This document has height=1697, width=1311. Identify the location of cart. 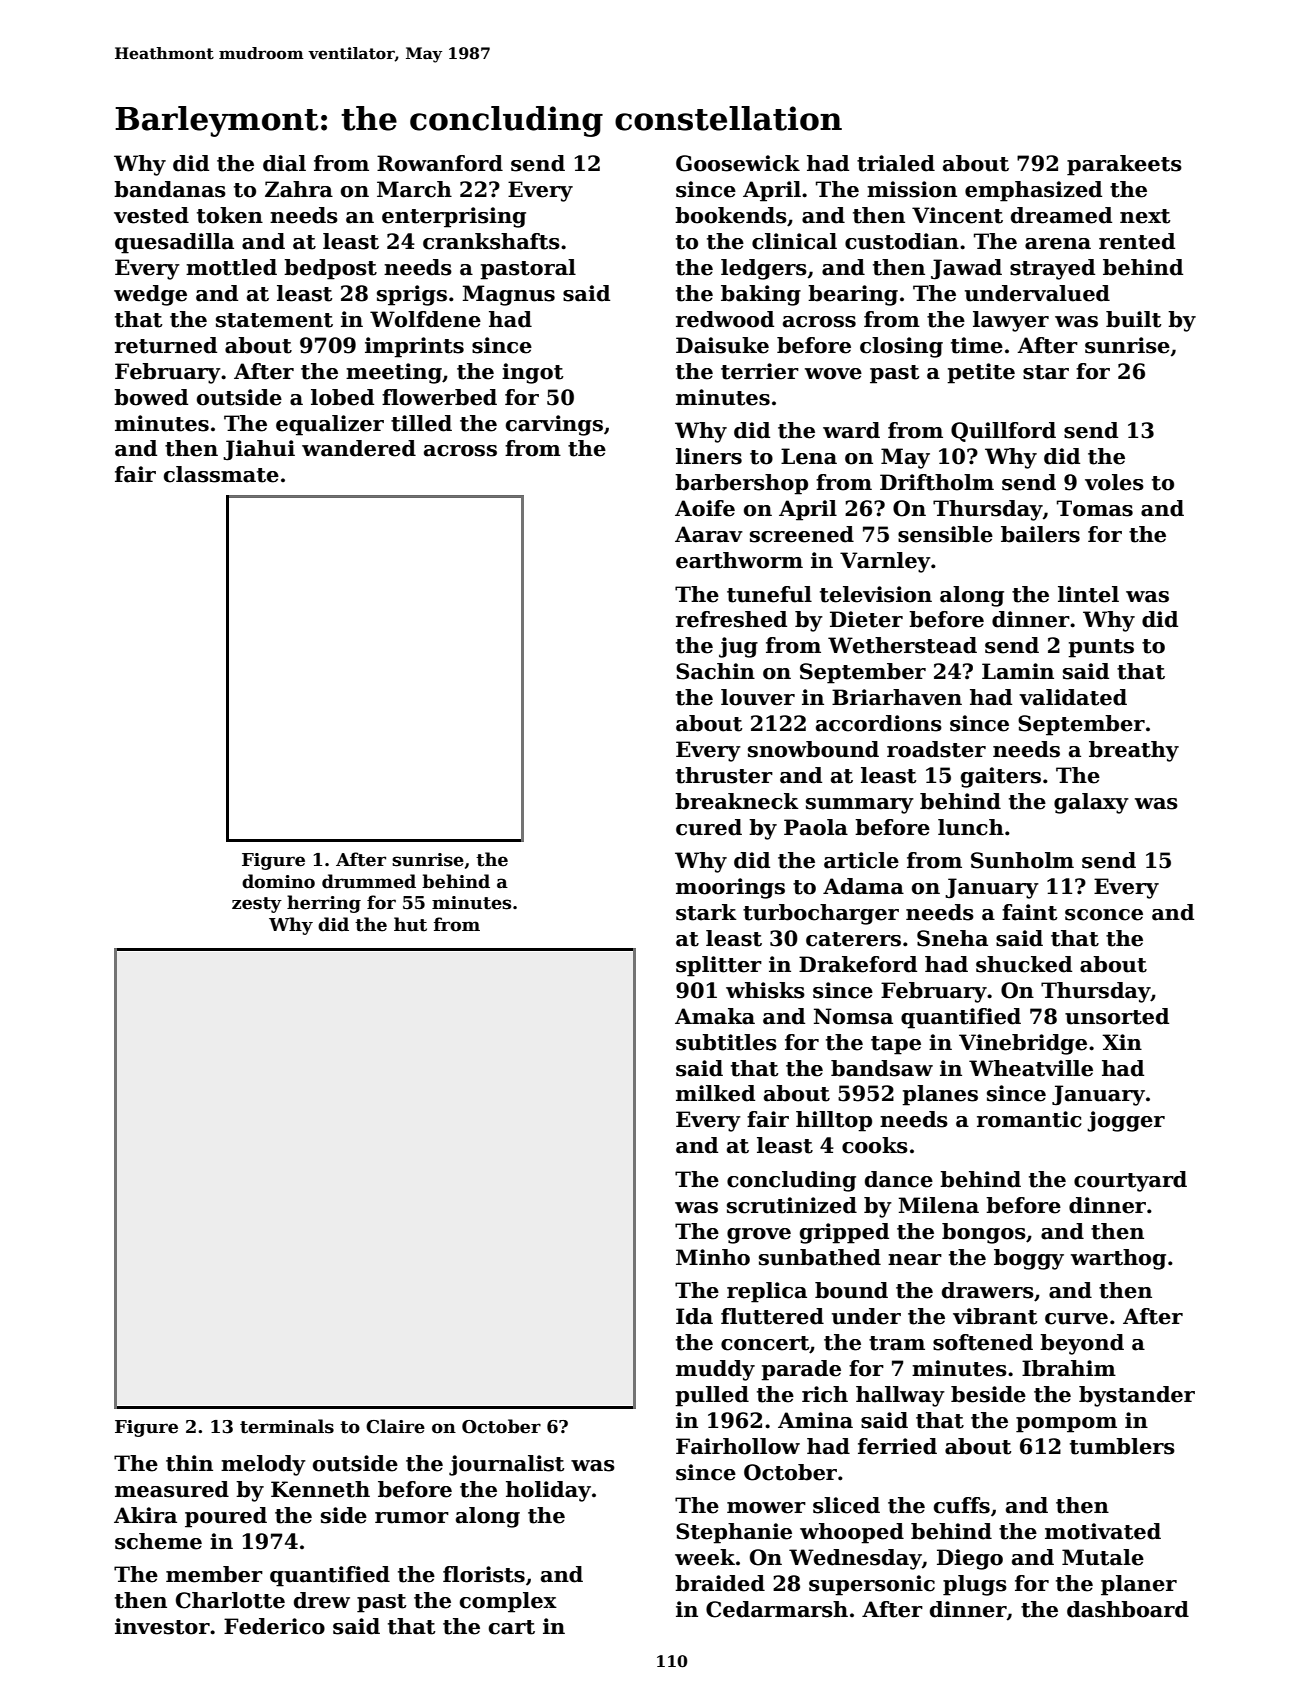
(512, 1627).
